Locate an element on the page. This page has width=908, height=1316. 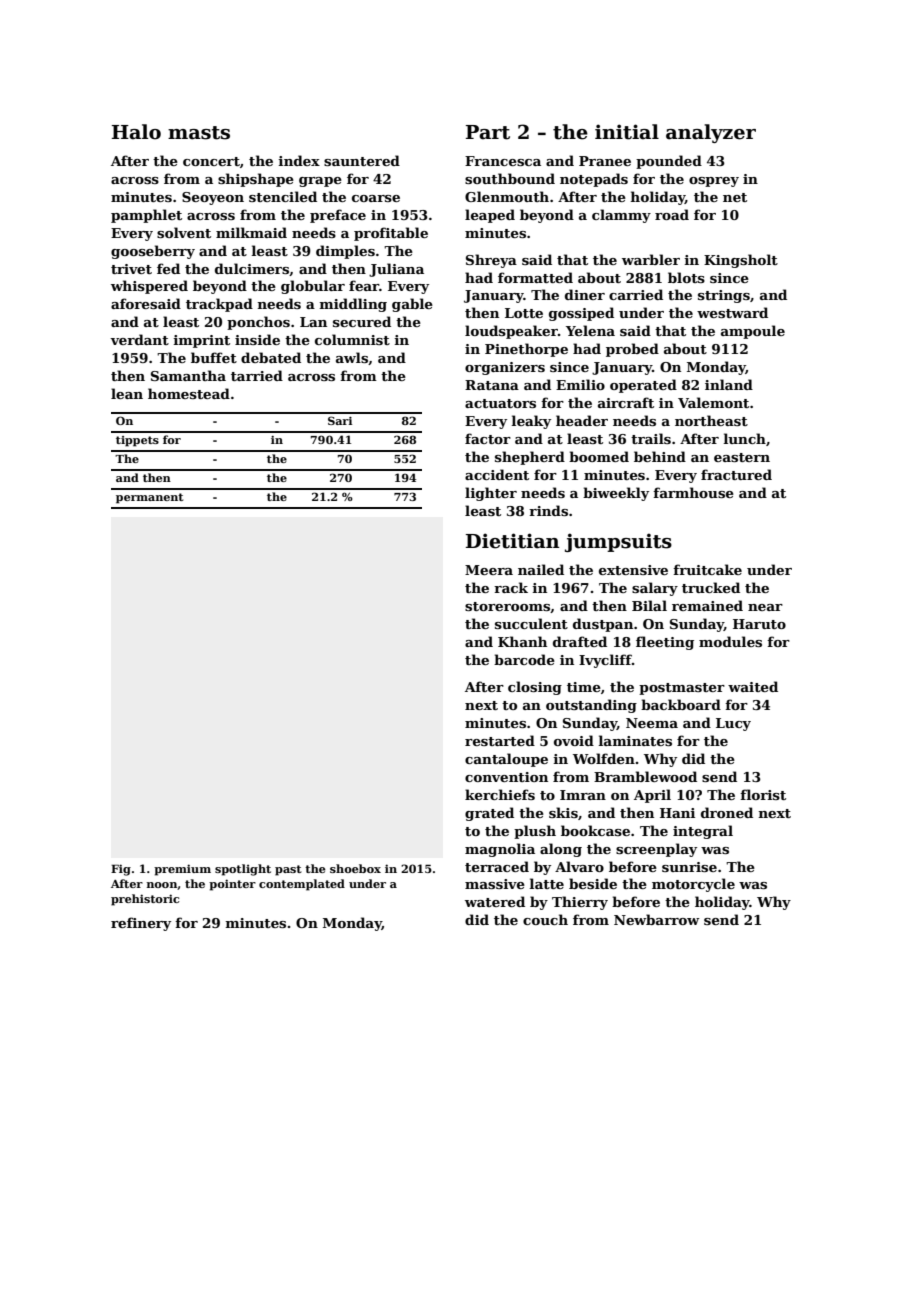
Dietitian is located at coordinates (512, 541).
